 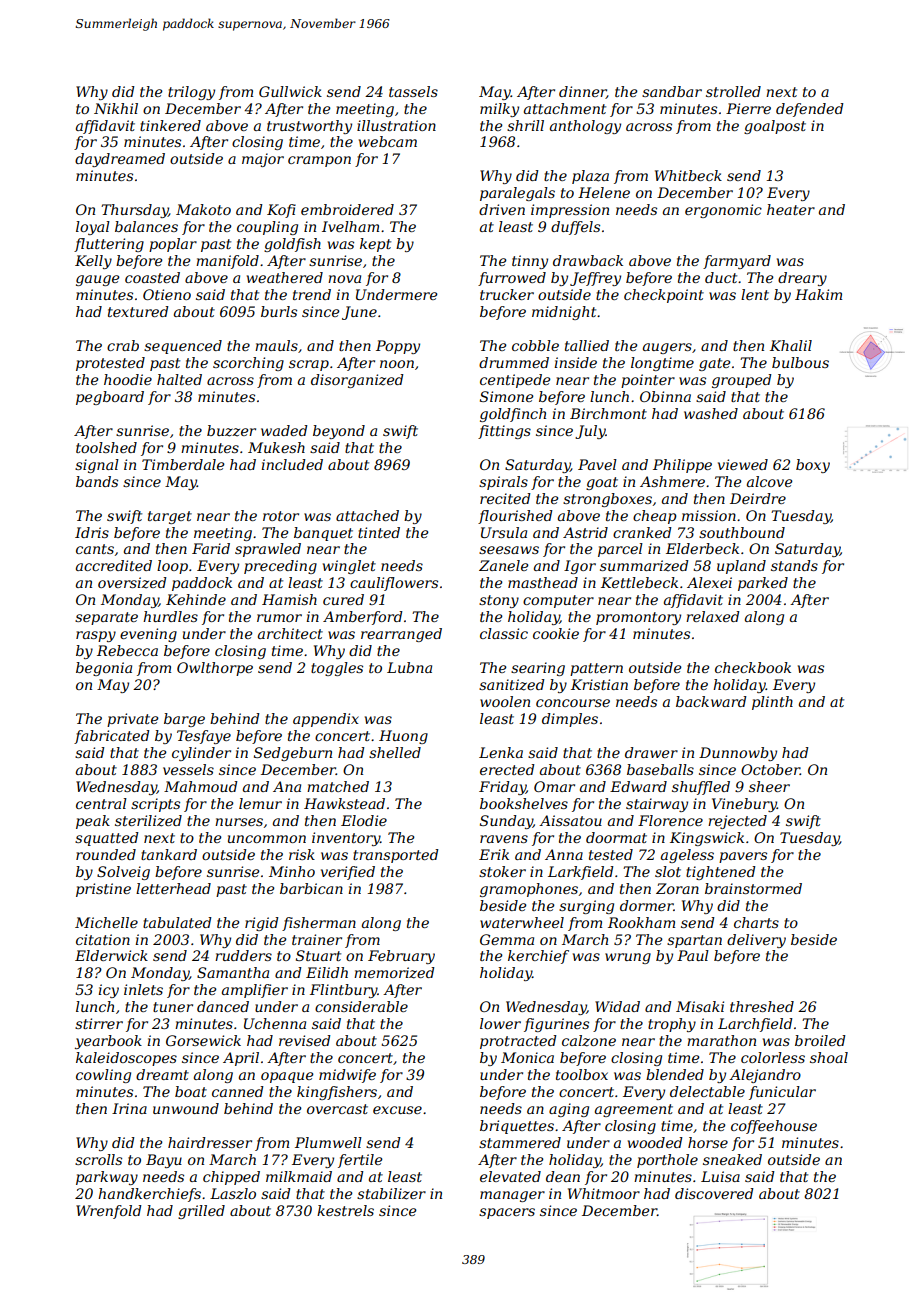 What do you see at coordinates (201, 1212) in the document?
I see `grilled` at bounding box center [201, 1212].
